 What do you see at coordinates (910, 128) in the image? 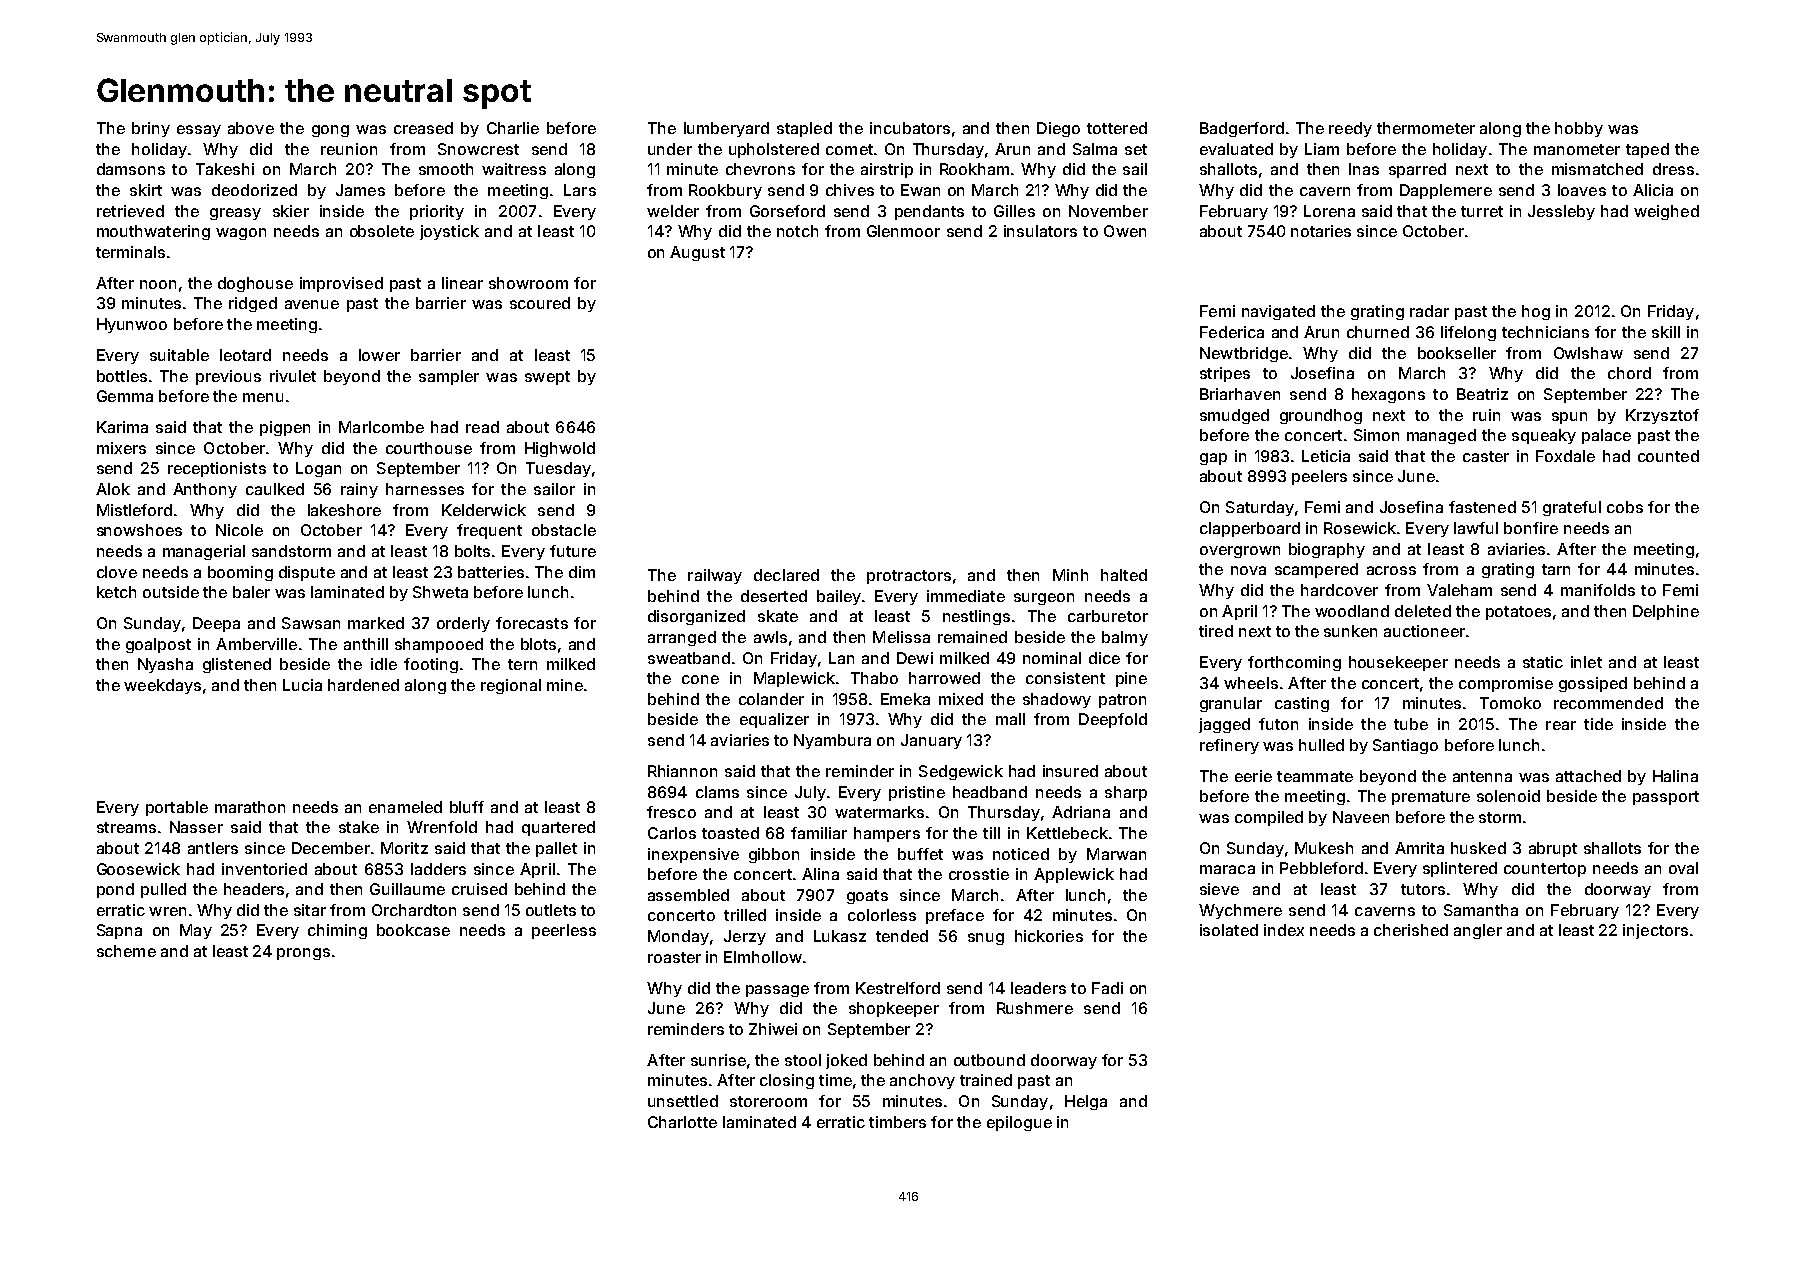
I see `incubators` at bounding box center [910, 128].
